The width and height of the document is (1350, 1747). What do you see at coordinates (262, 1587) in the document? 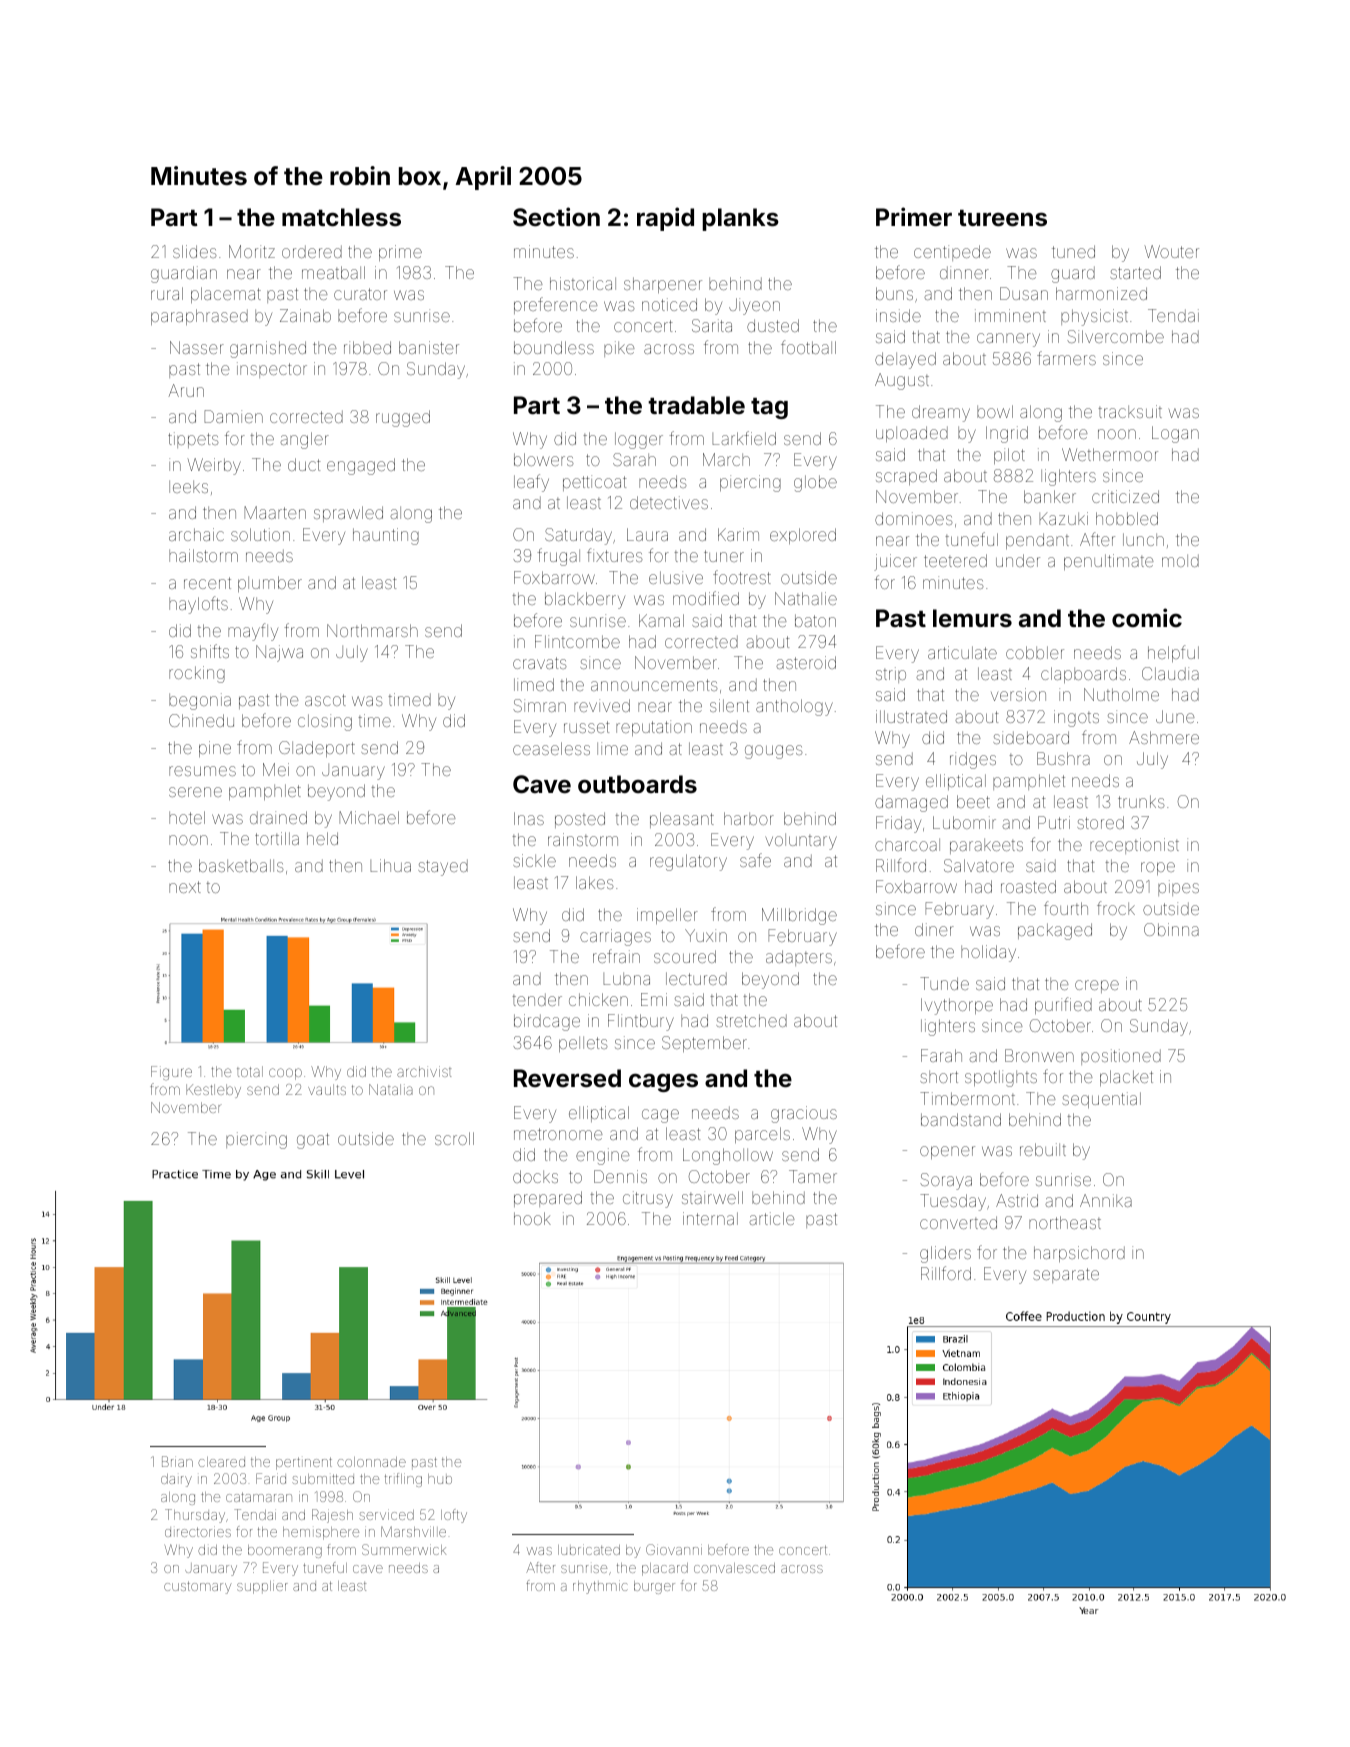
I see `supplier` at bounding box center [262, 1587].
